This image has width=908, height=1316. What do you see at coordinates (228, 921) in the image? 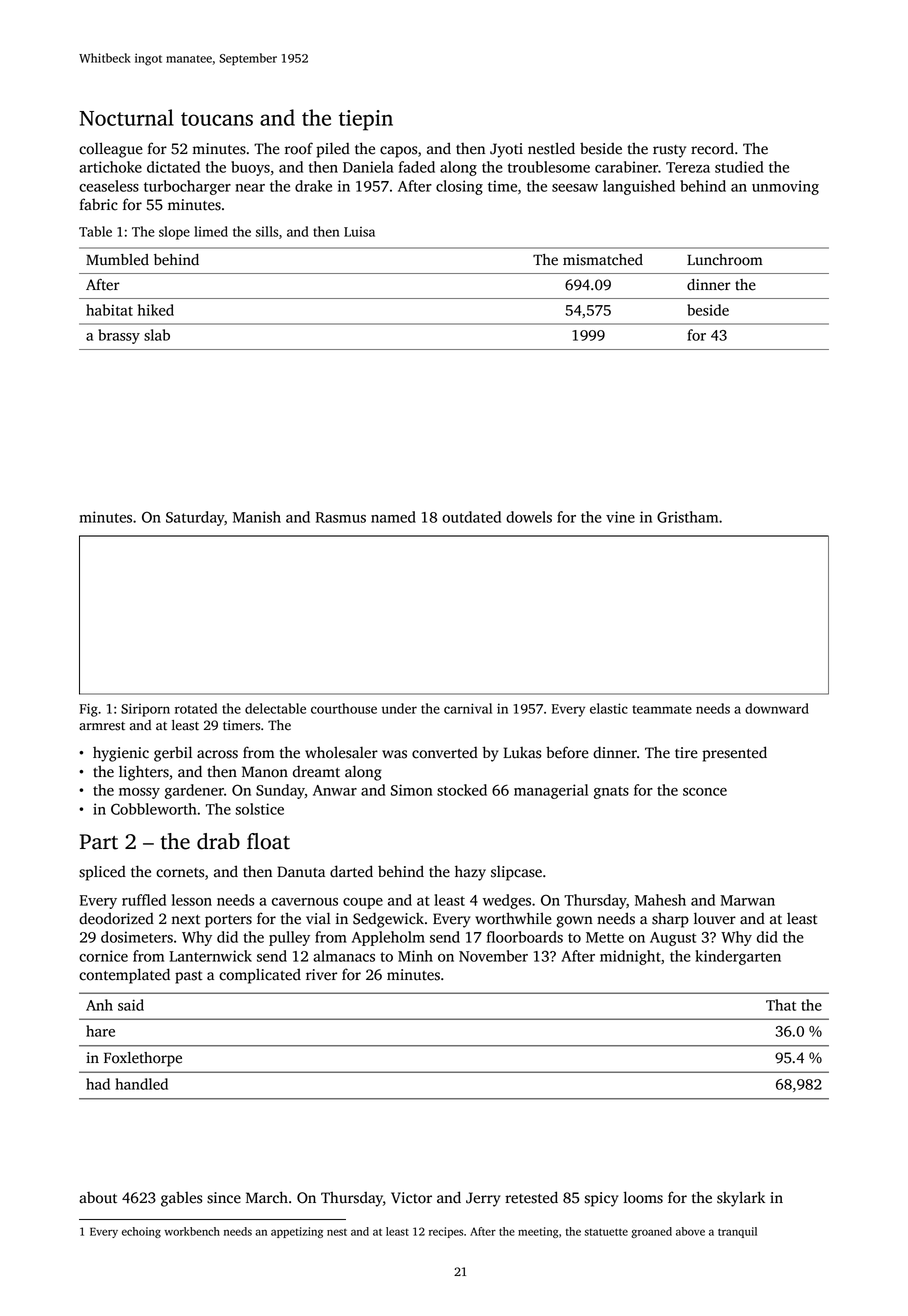
I see `porters` at bounding box center [228, 921].
